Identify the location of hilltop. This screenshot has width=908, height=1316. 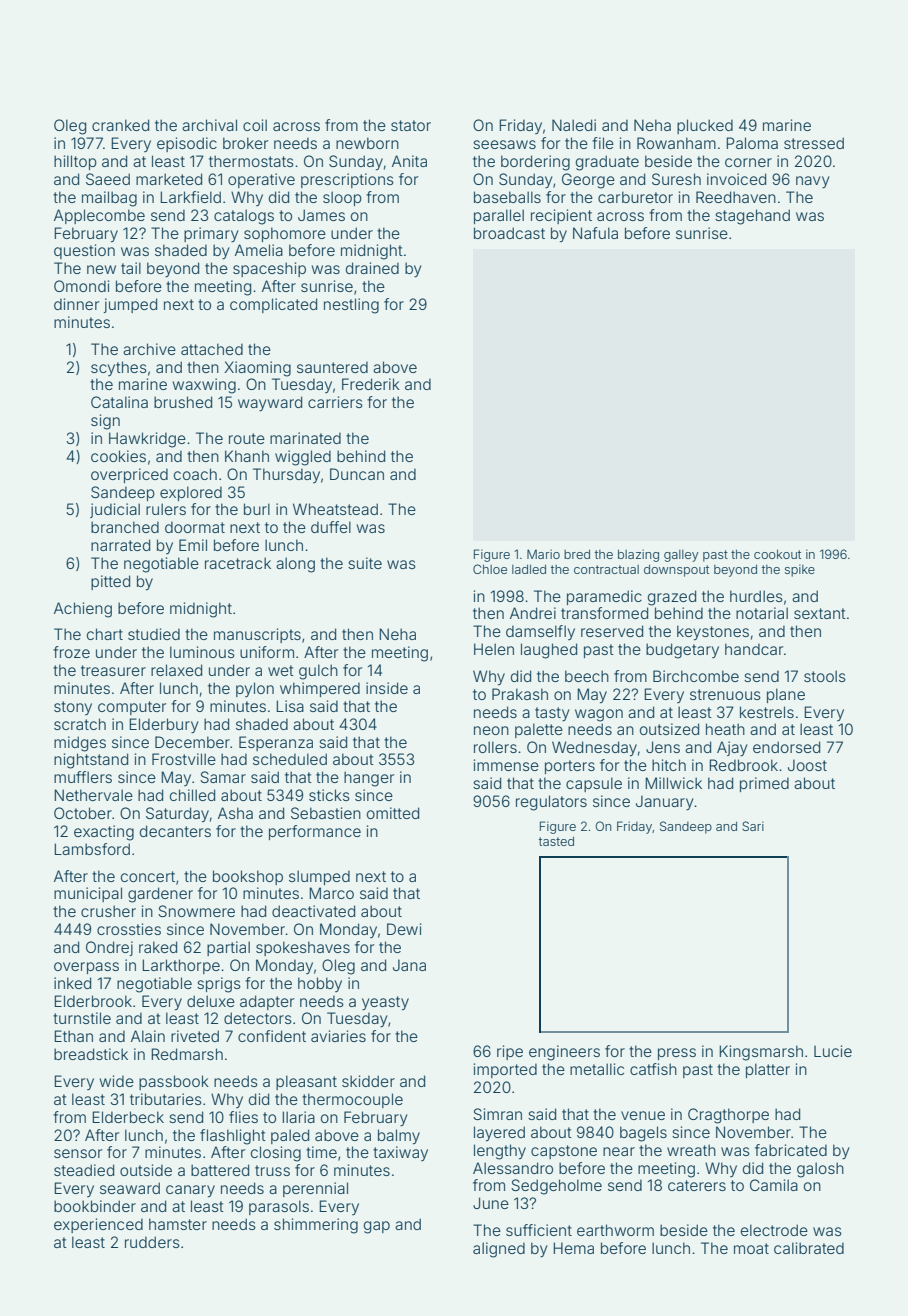
(75, 162).
